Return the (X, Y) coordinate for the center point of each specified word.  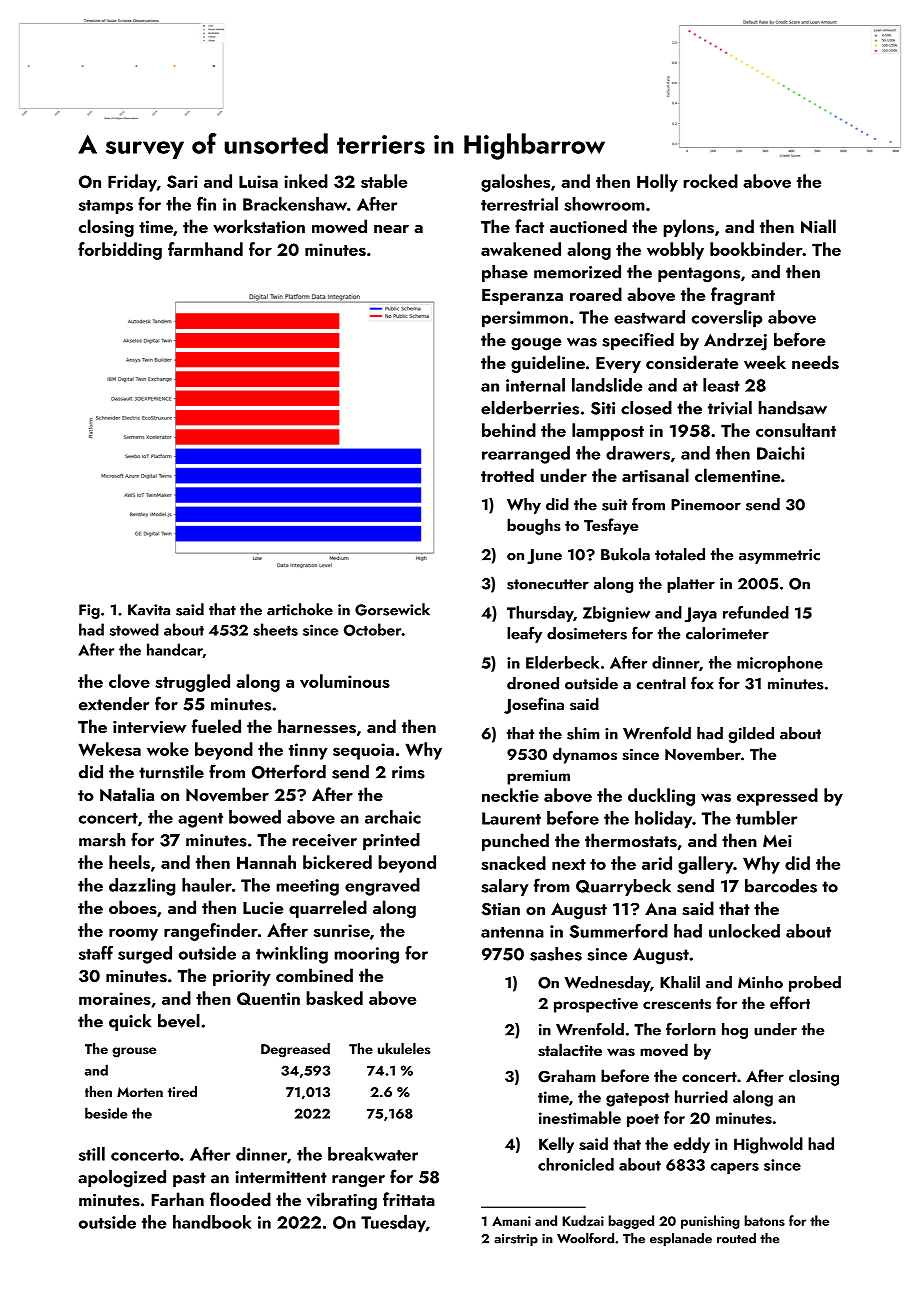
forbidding (120, 251)
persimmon (525, 319)
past (189, 1179)
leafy (524, 634)
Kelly (556, 1145)
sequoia (363, 751)
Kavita (149, 610)
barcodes (781, 886)
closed (646, 408)
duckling (661, 797)
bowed (255, 817)
